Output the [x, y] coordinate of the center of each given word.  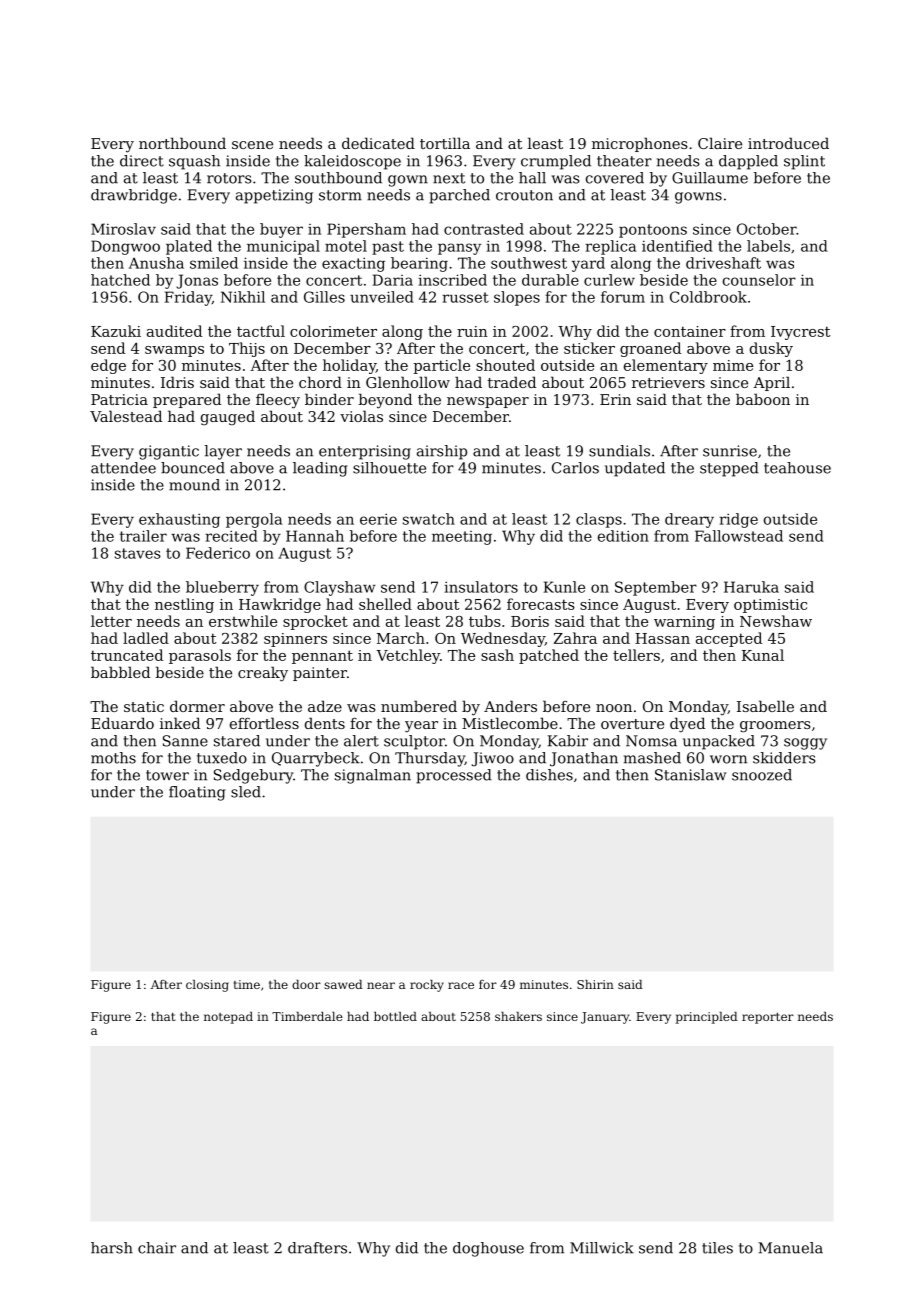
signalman [373, 776]
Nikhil [243, 297]
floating [197, 793]
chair [157, 1248]
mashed [652, 758]
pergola [254, 520]
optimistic [770, 606]
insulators [481, 587]
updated [635, 469]
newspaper [488, 402]
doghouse [488, 1249]
